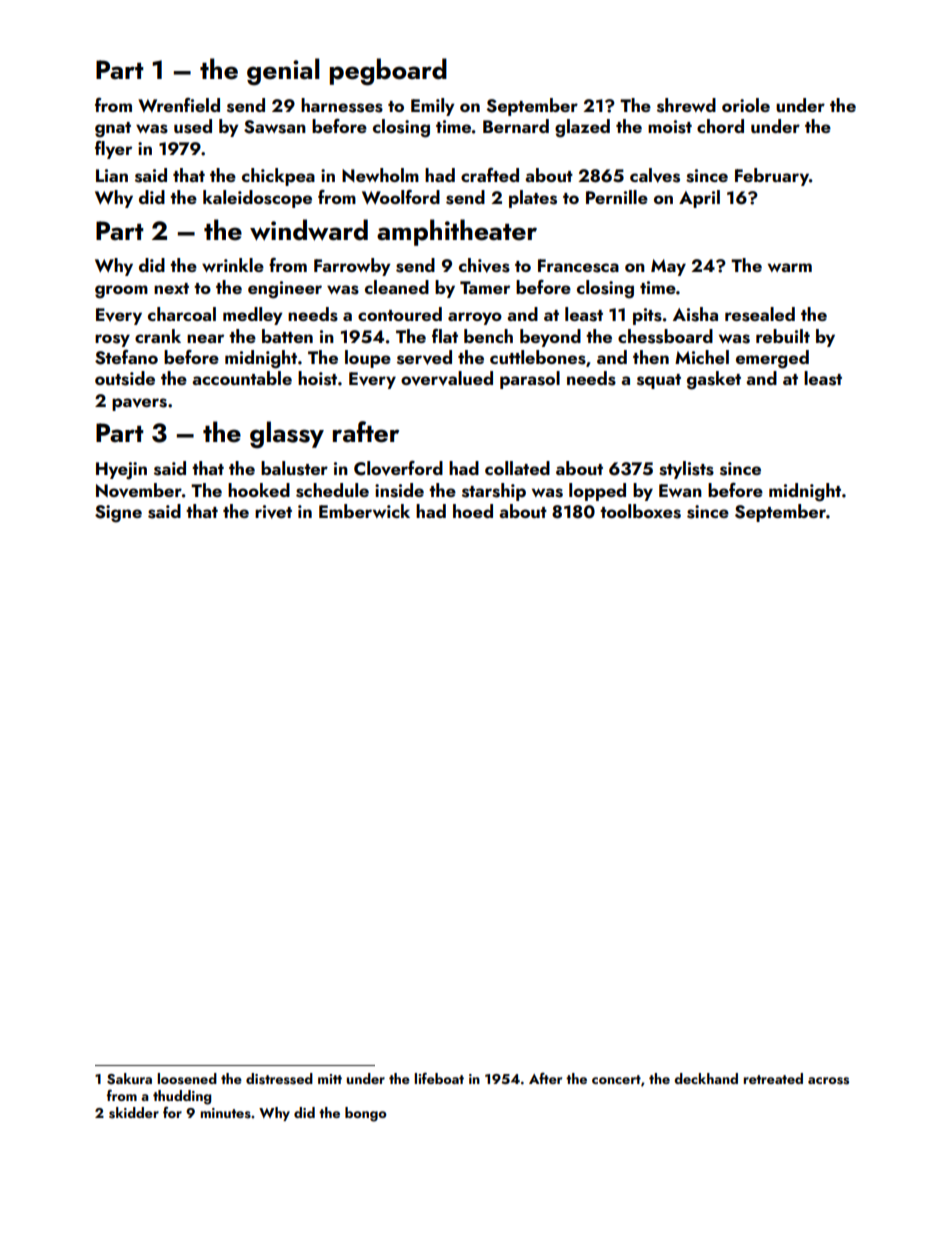  What do you see at coordinates (129, 1079) in the screenshot?
I see `Sakura` at bounding box center [129, 1079].
